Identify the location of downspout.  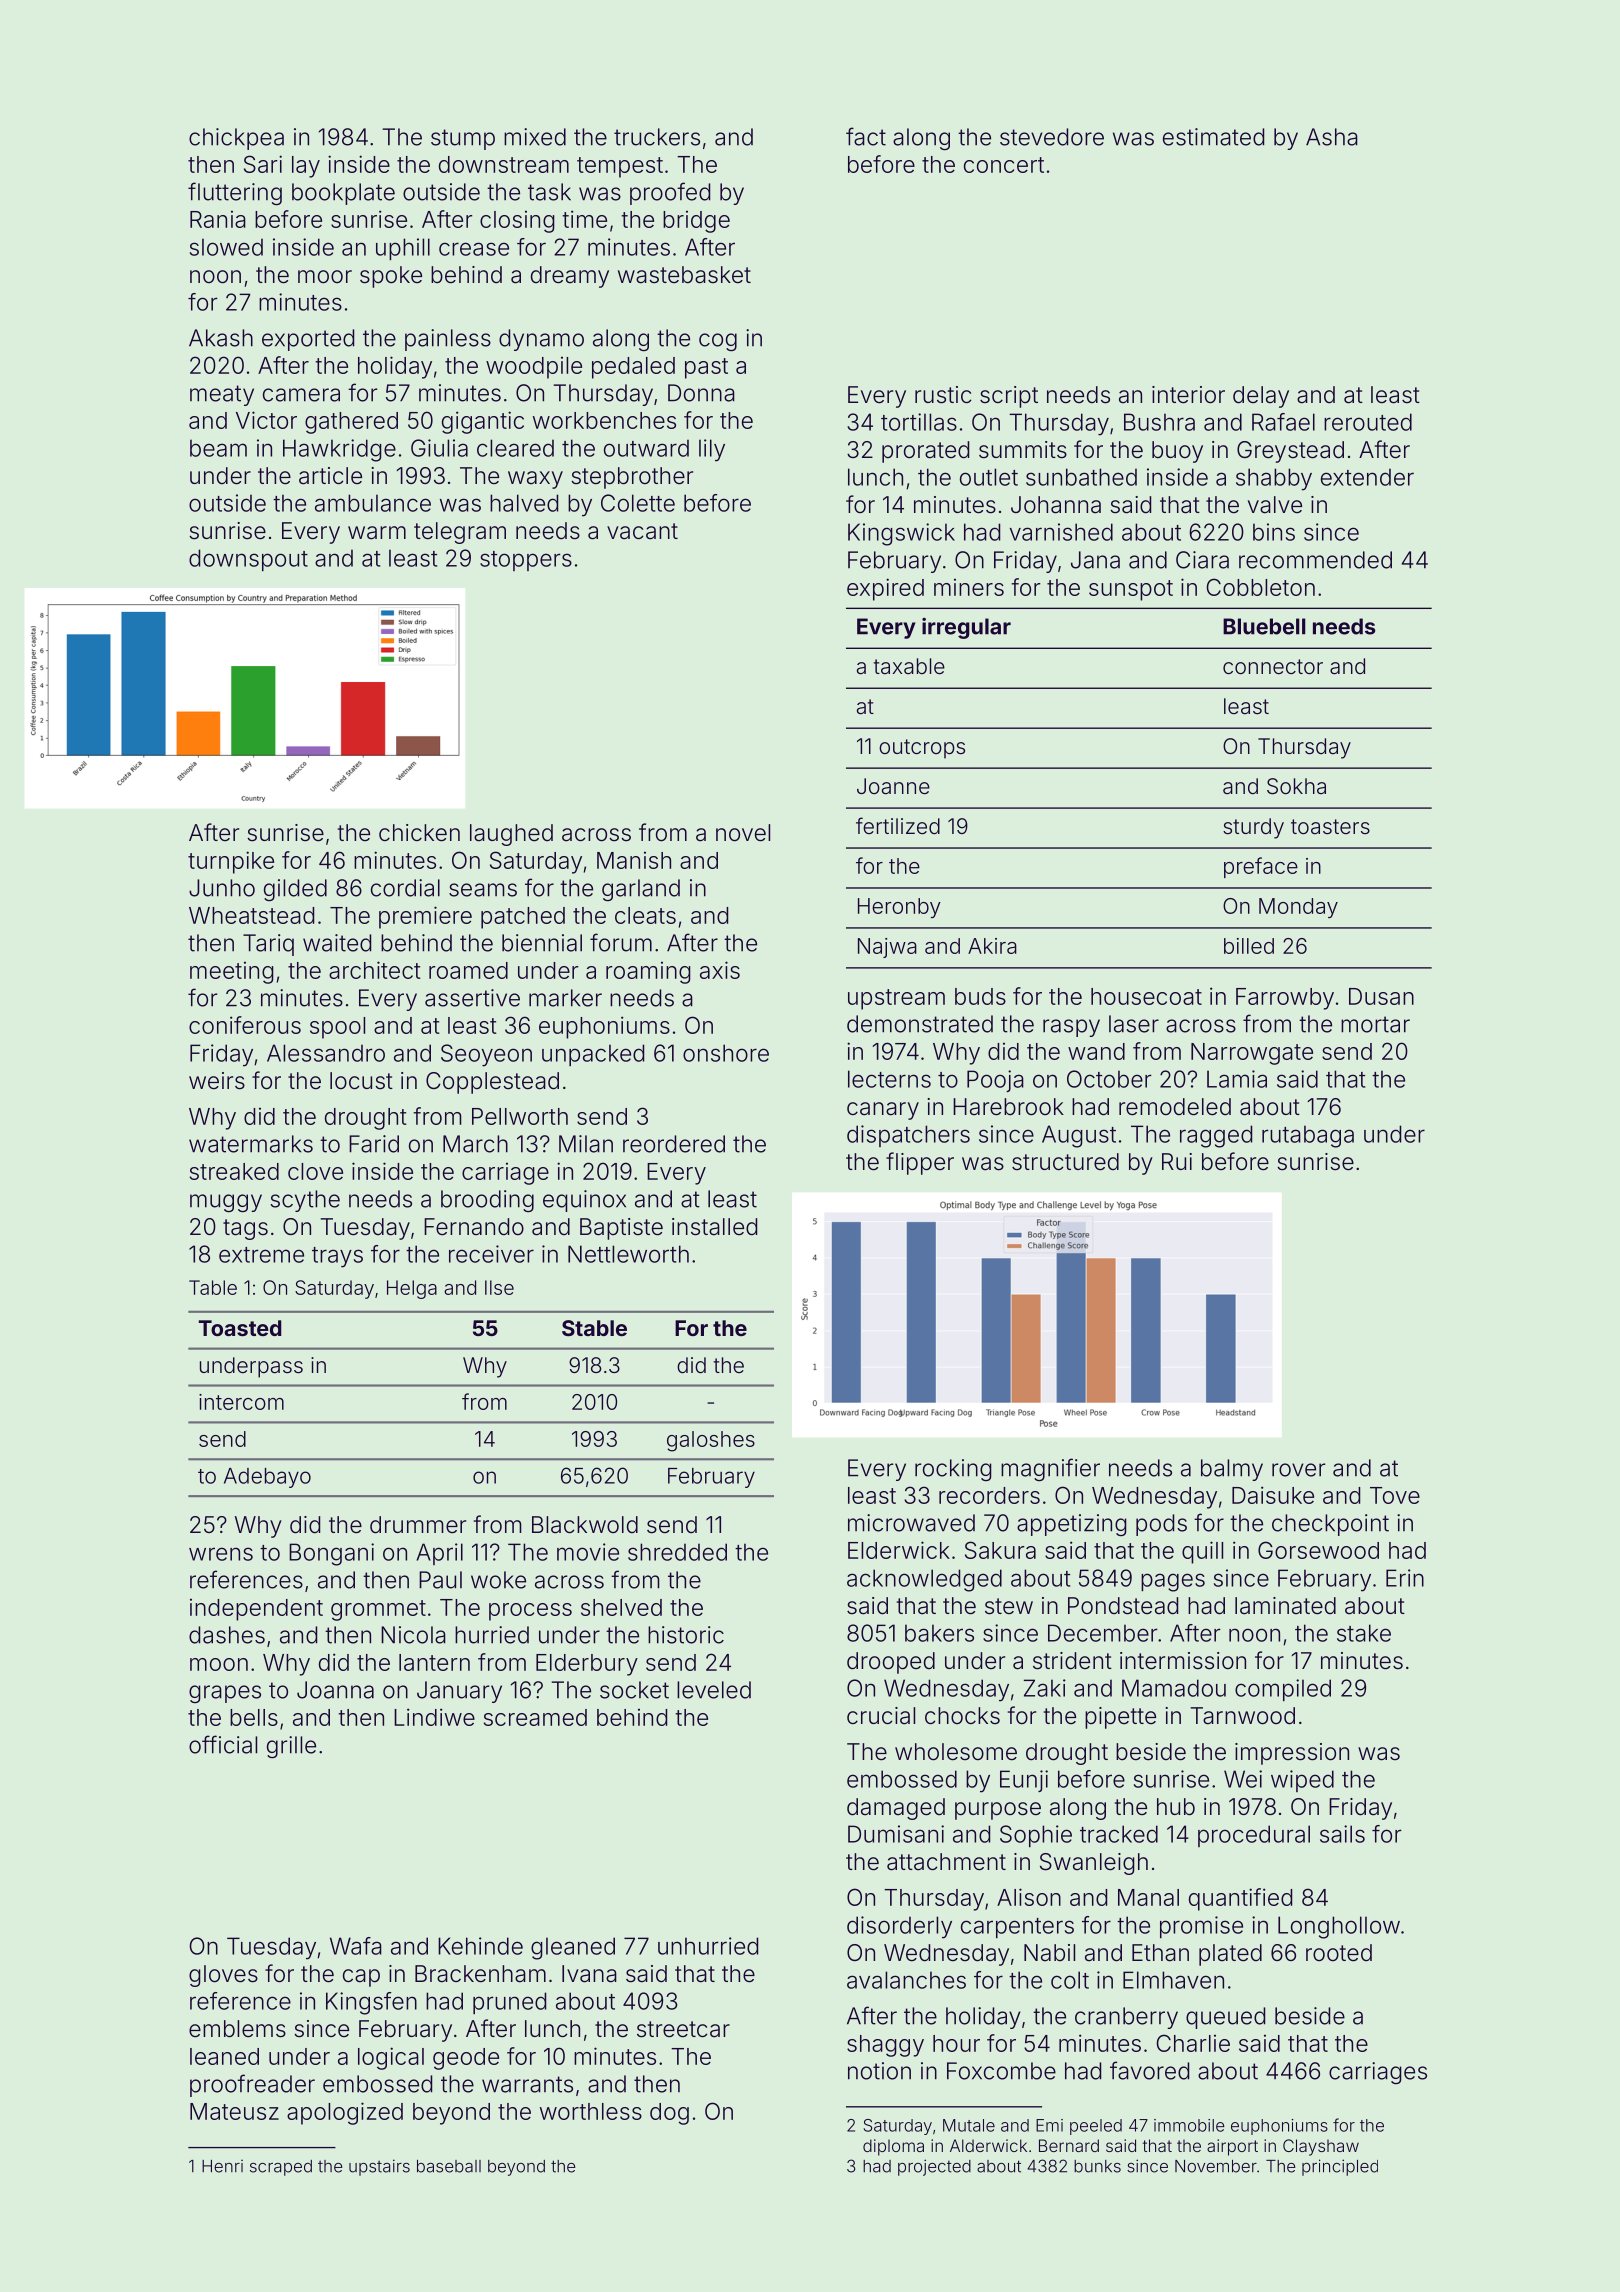
(248, 560).
